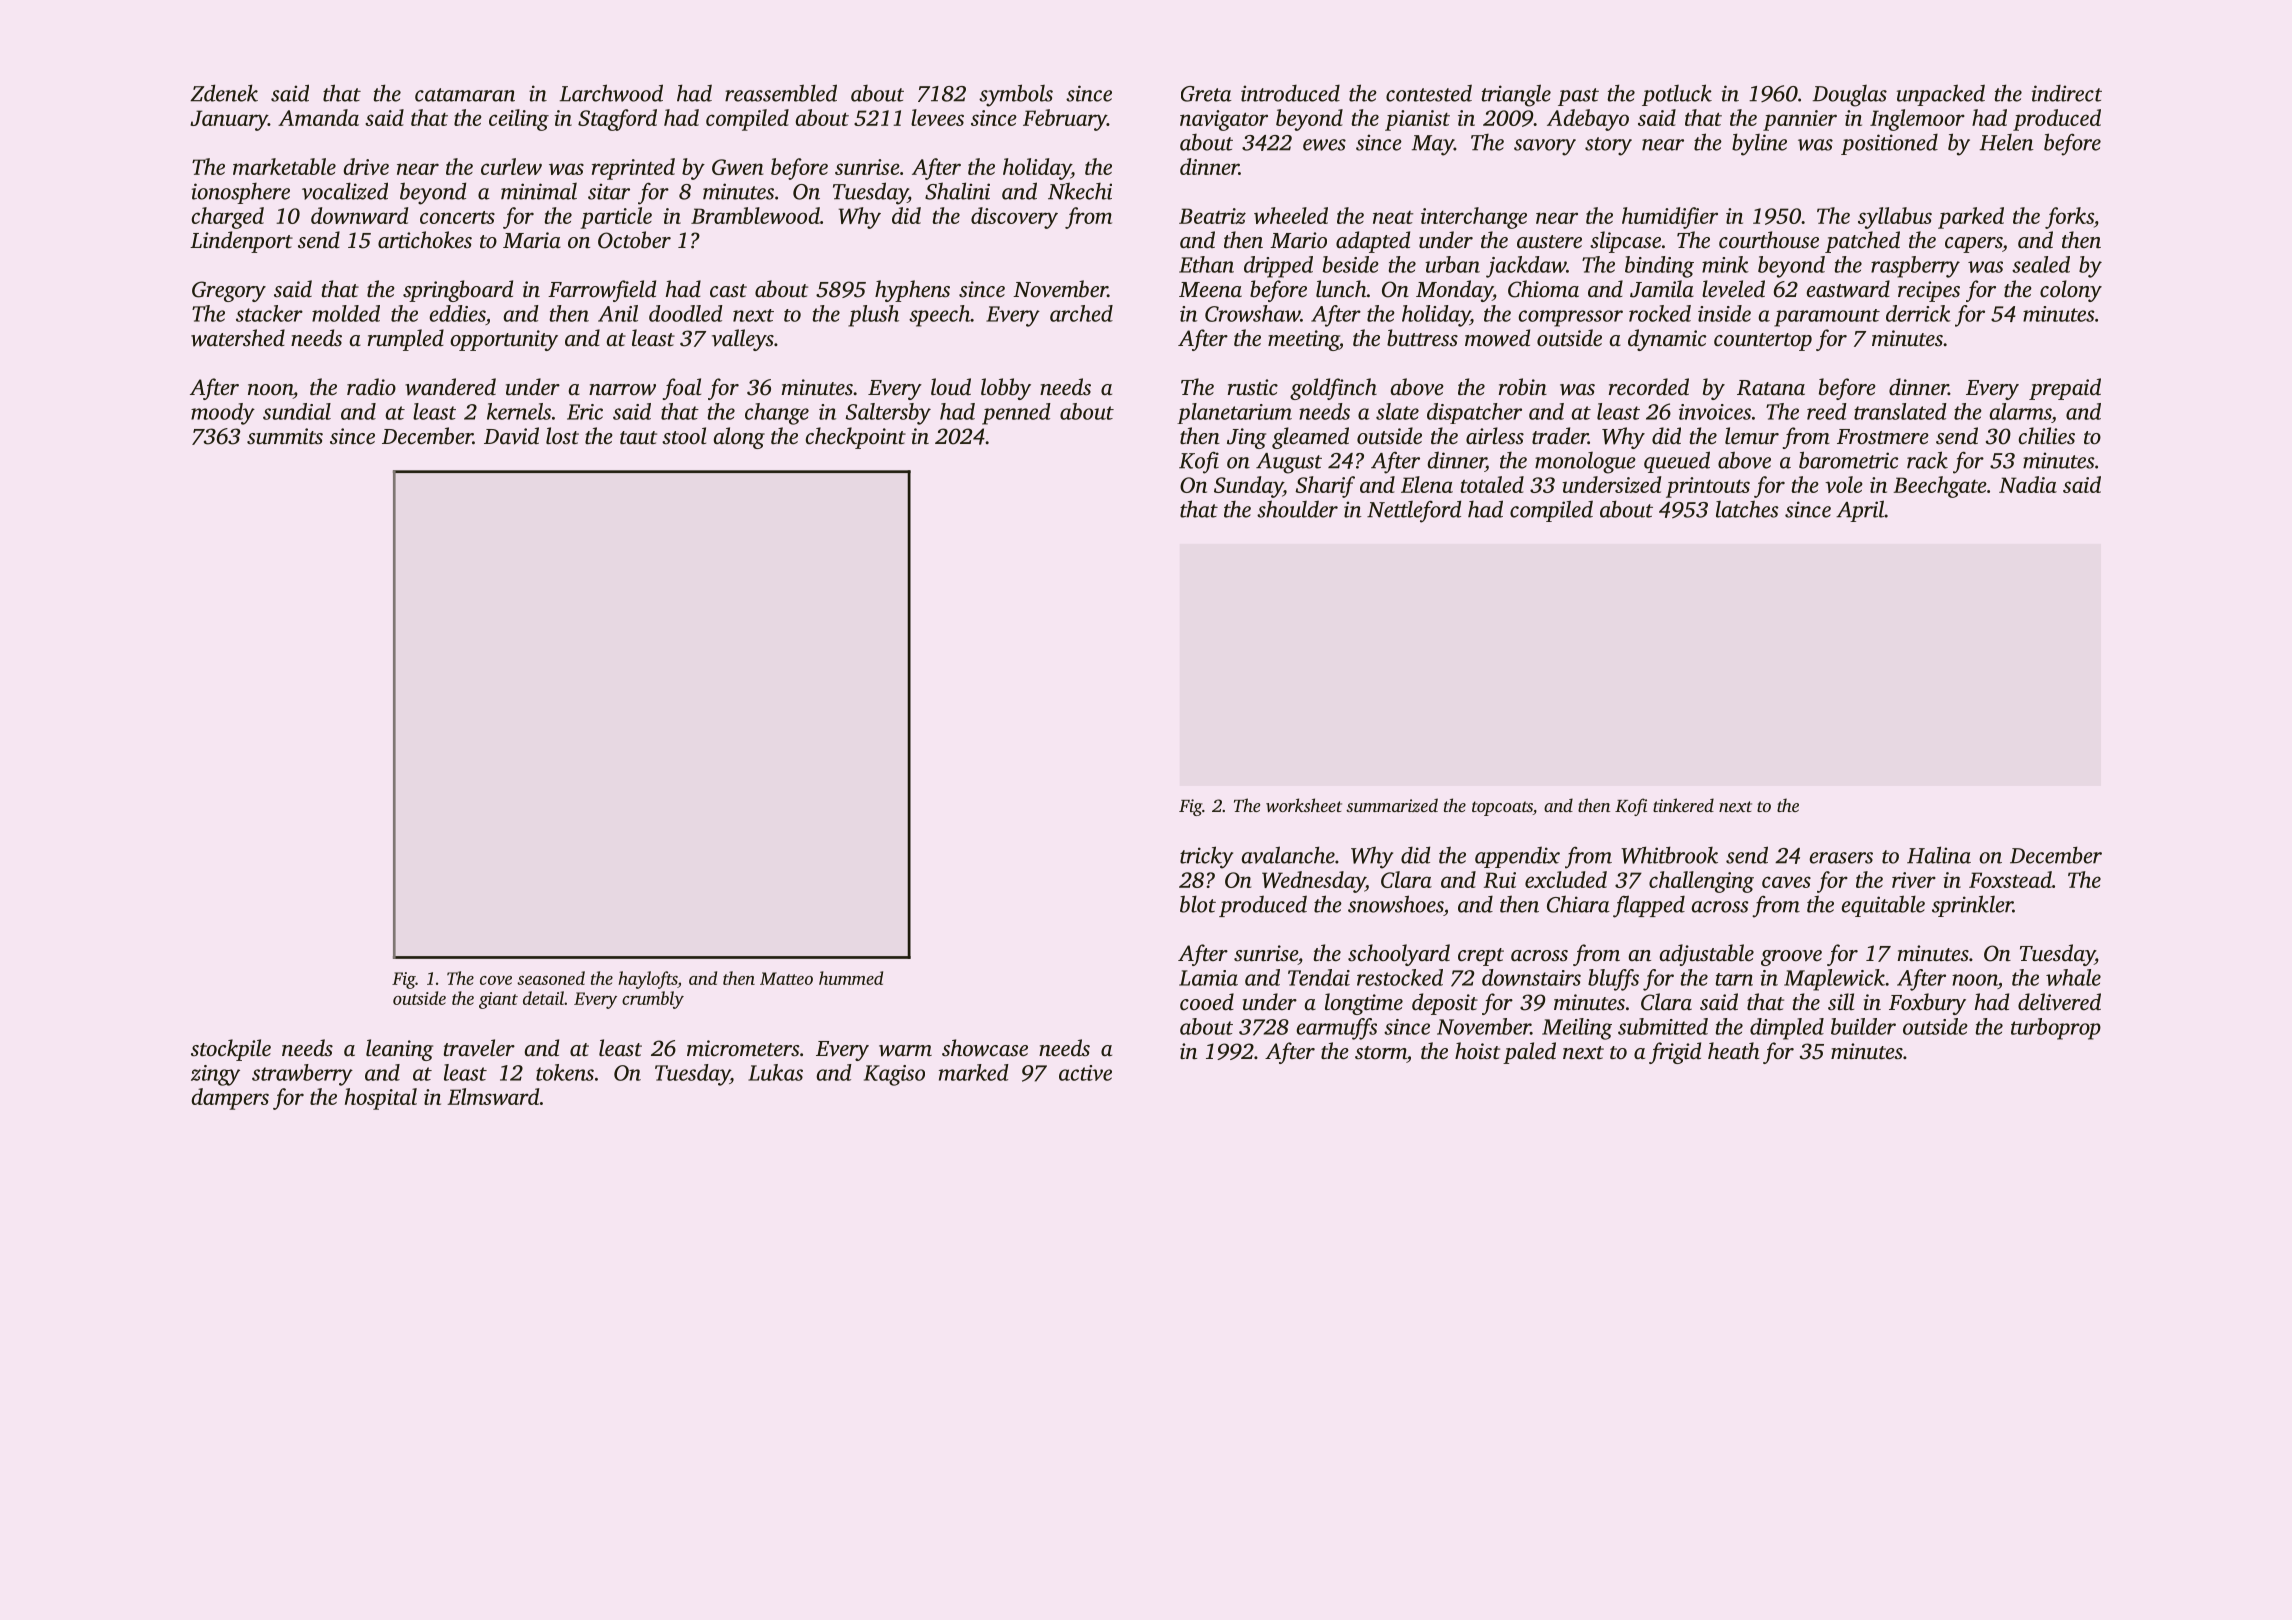 This document has width=2292, height=1620. What do you see at coordinates (457, 217) in the document?
I see `concerts` at bounding box center [457, 217].
